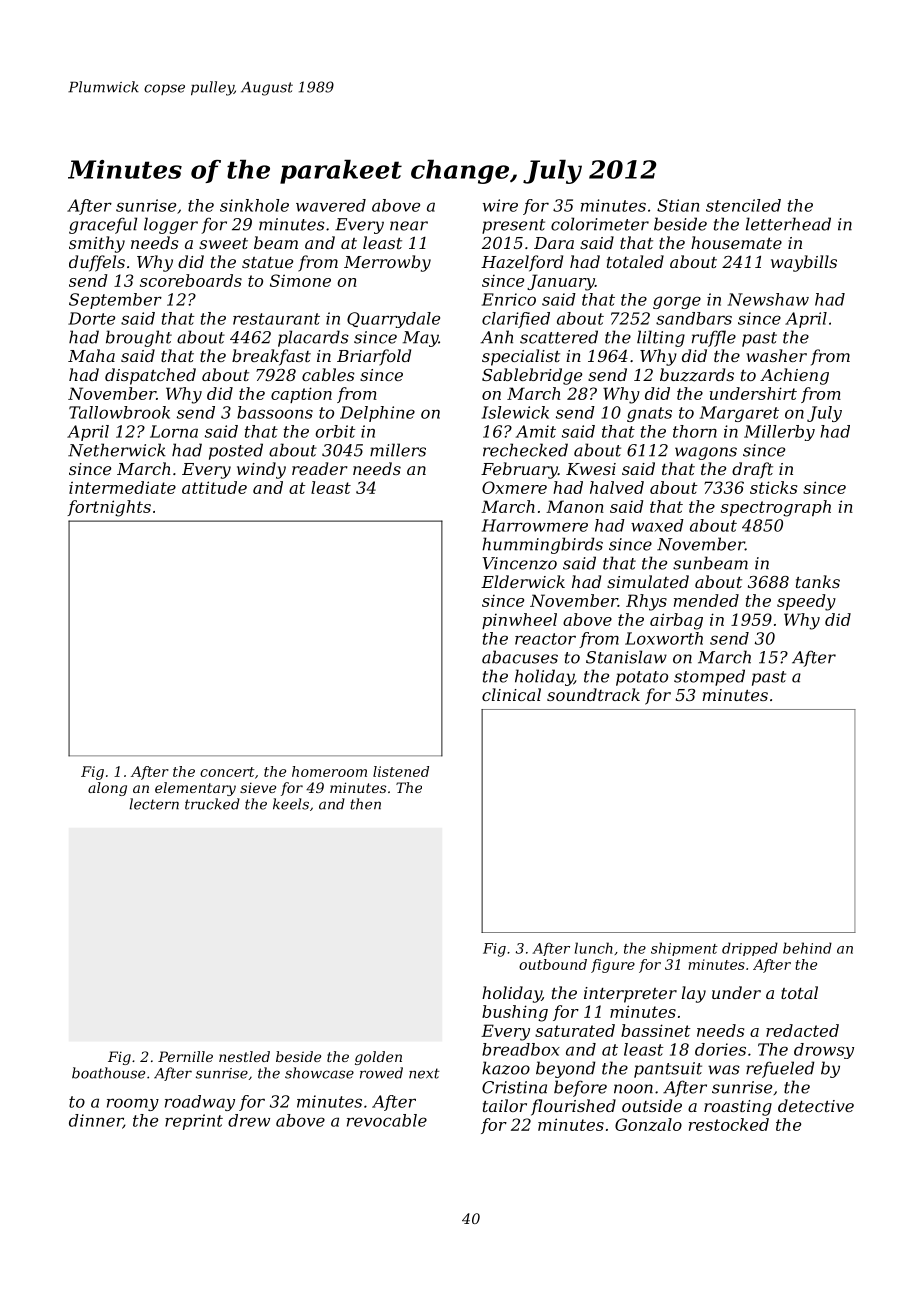 This image has width=924, height=1311. Describe the element at coordinates (365, 804) in the image. I see `then` at that location.
